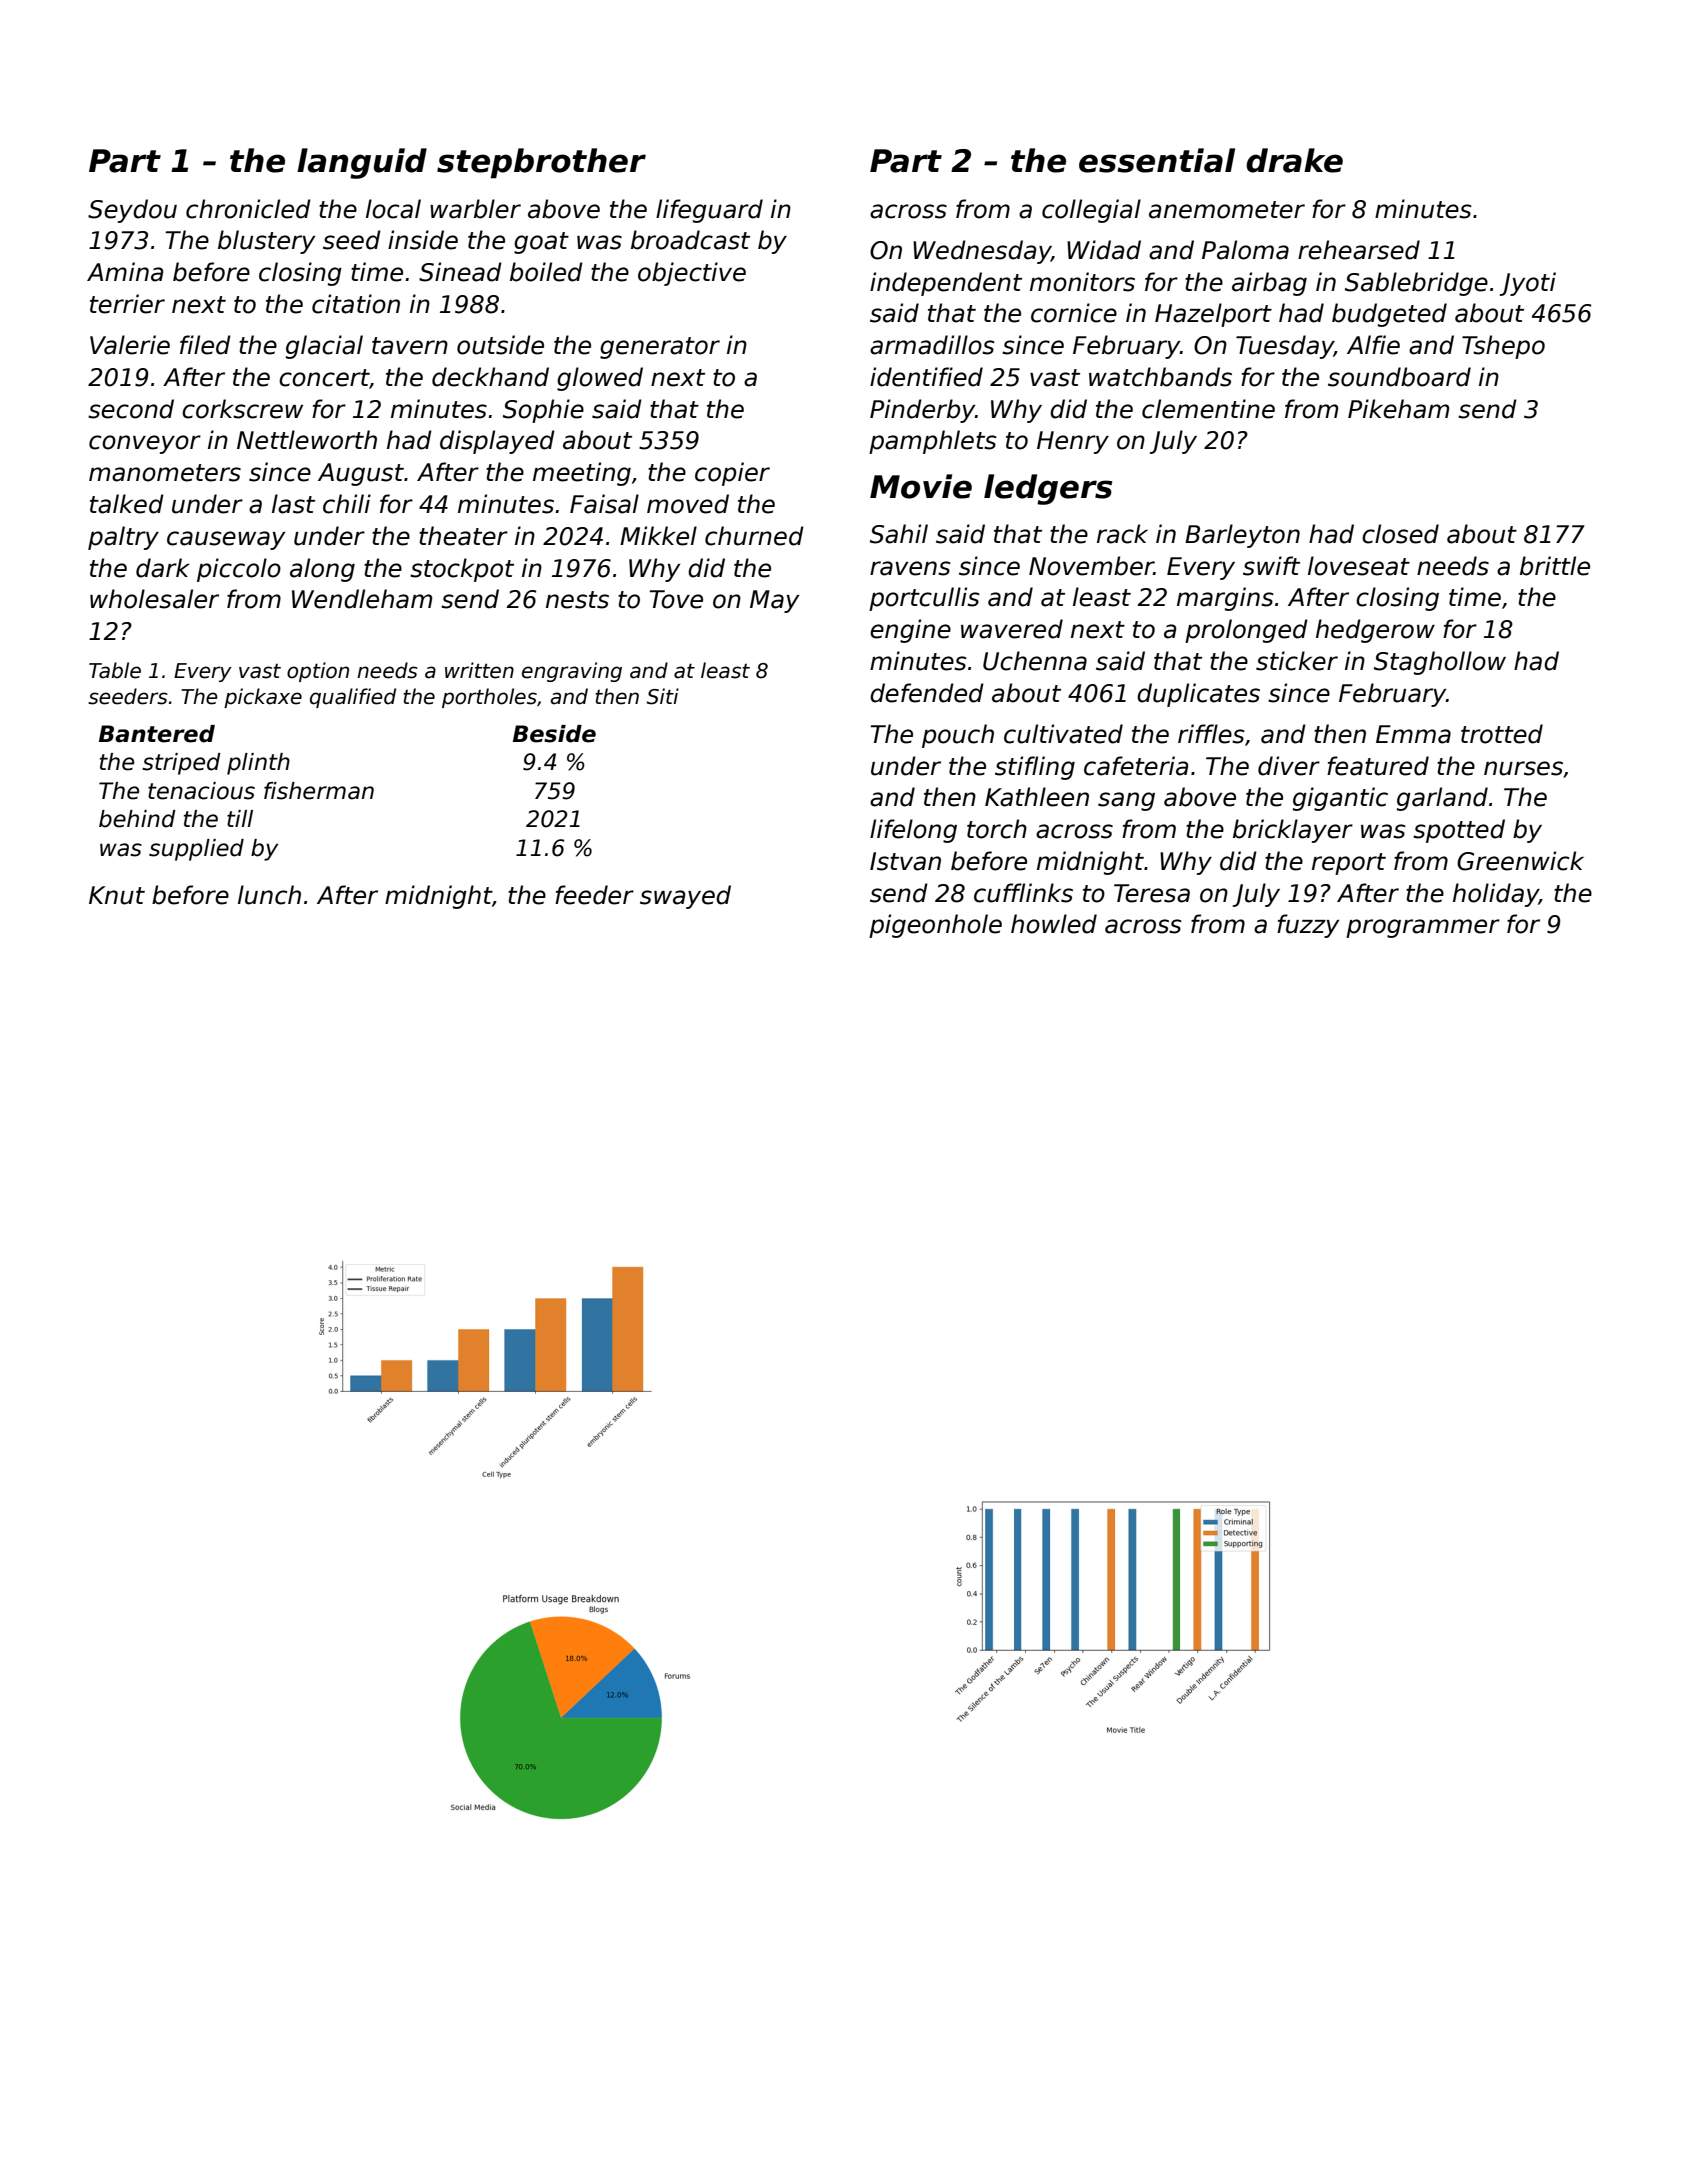  Describe the element at coordinates (324, 347) in the page. I see `glacial` at that location.
